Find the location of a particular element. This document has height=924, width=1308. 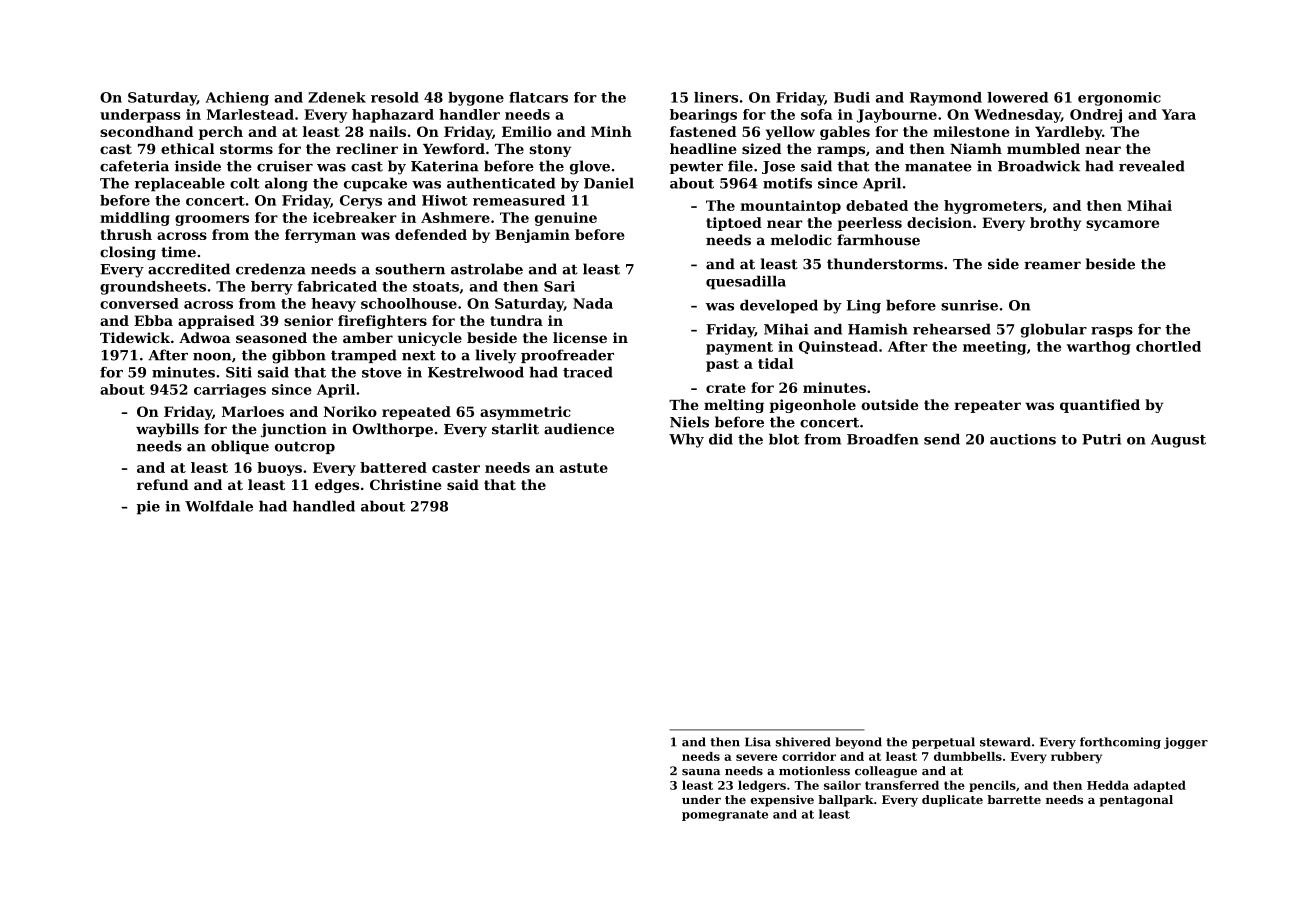

ergonomic is located at coordinates (1119, 99).
